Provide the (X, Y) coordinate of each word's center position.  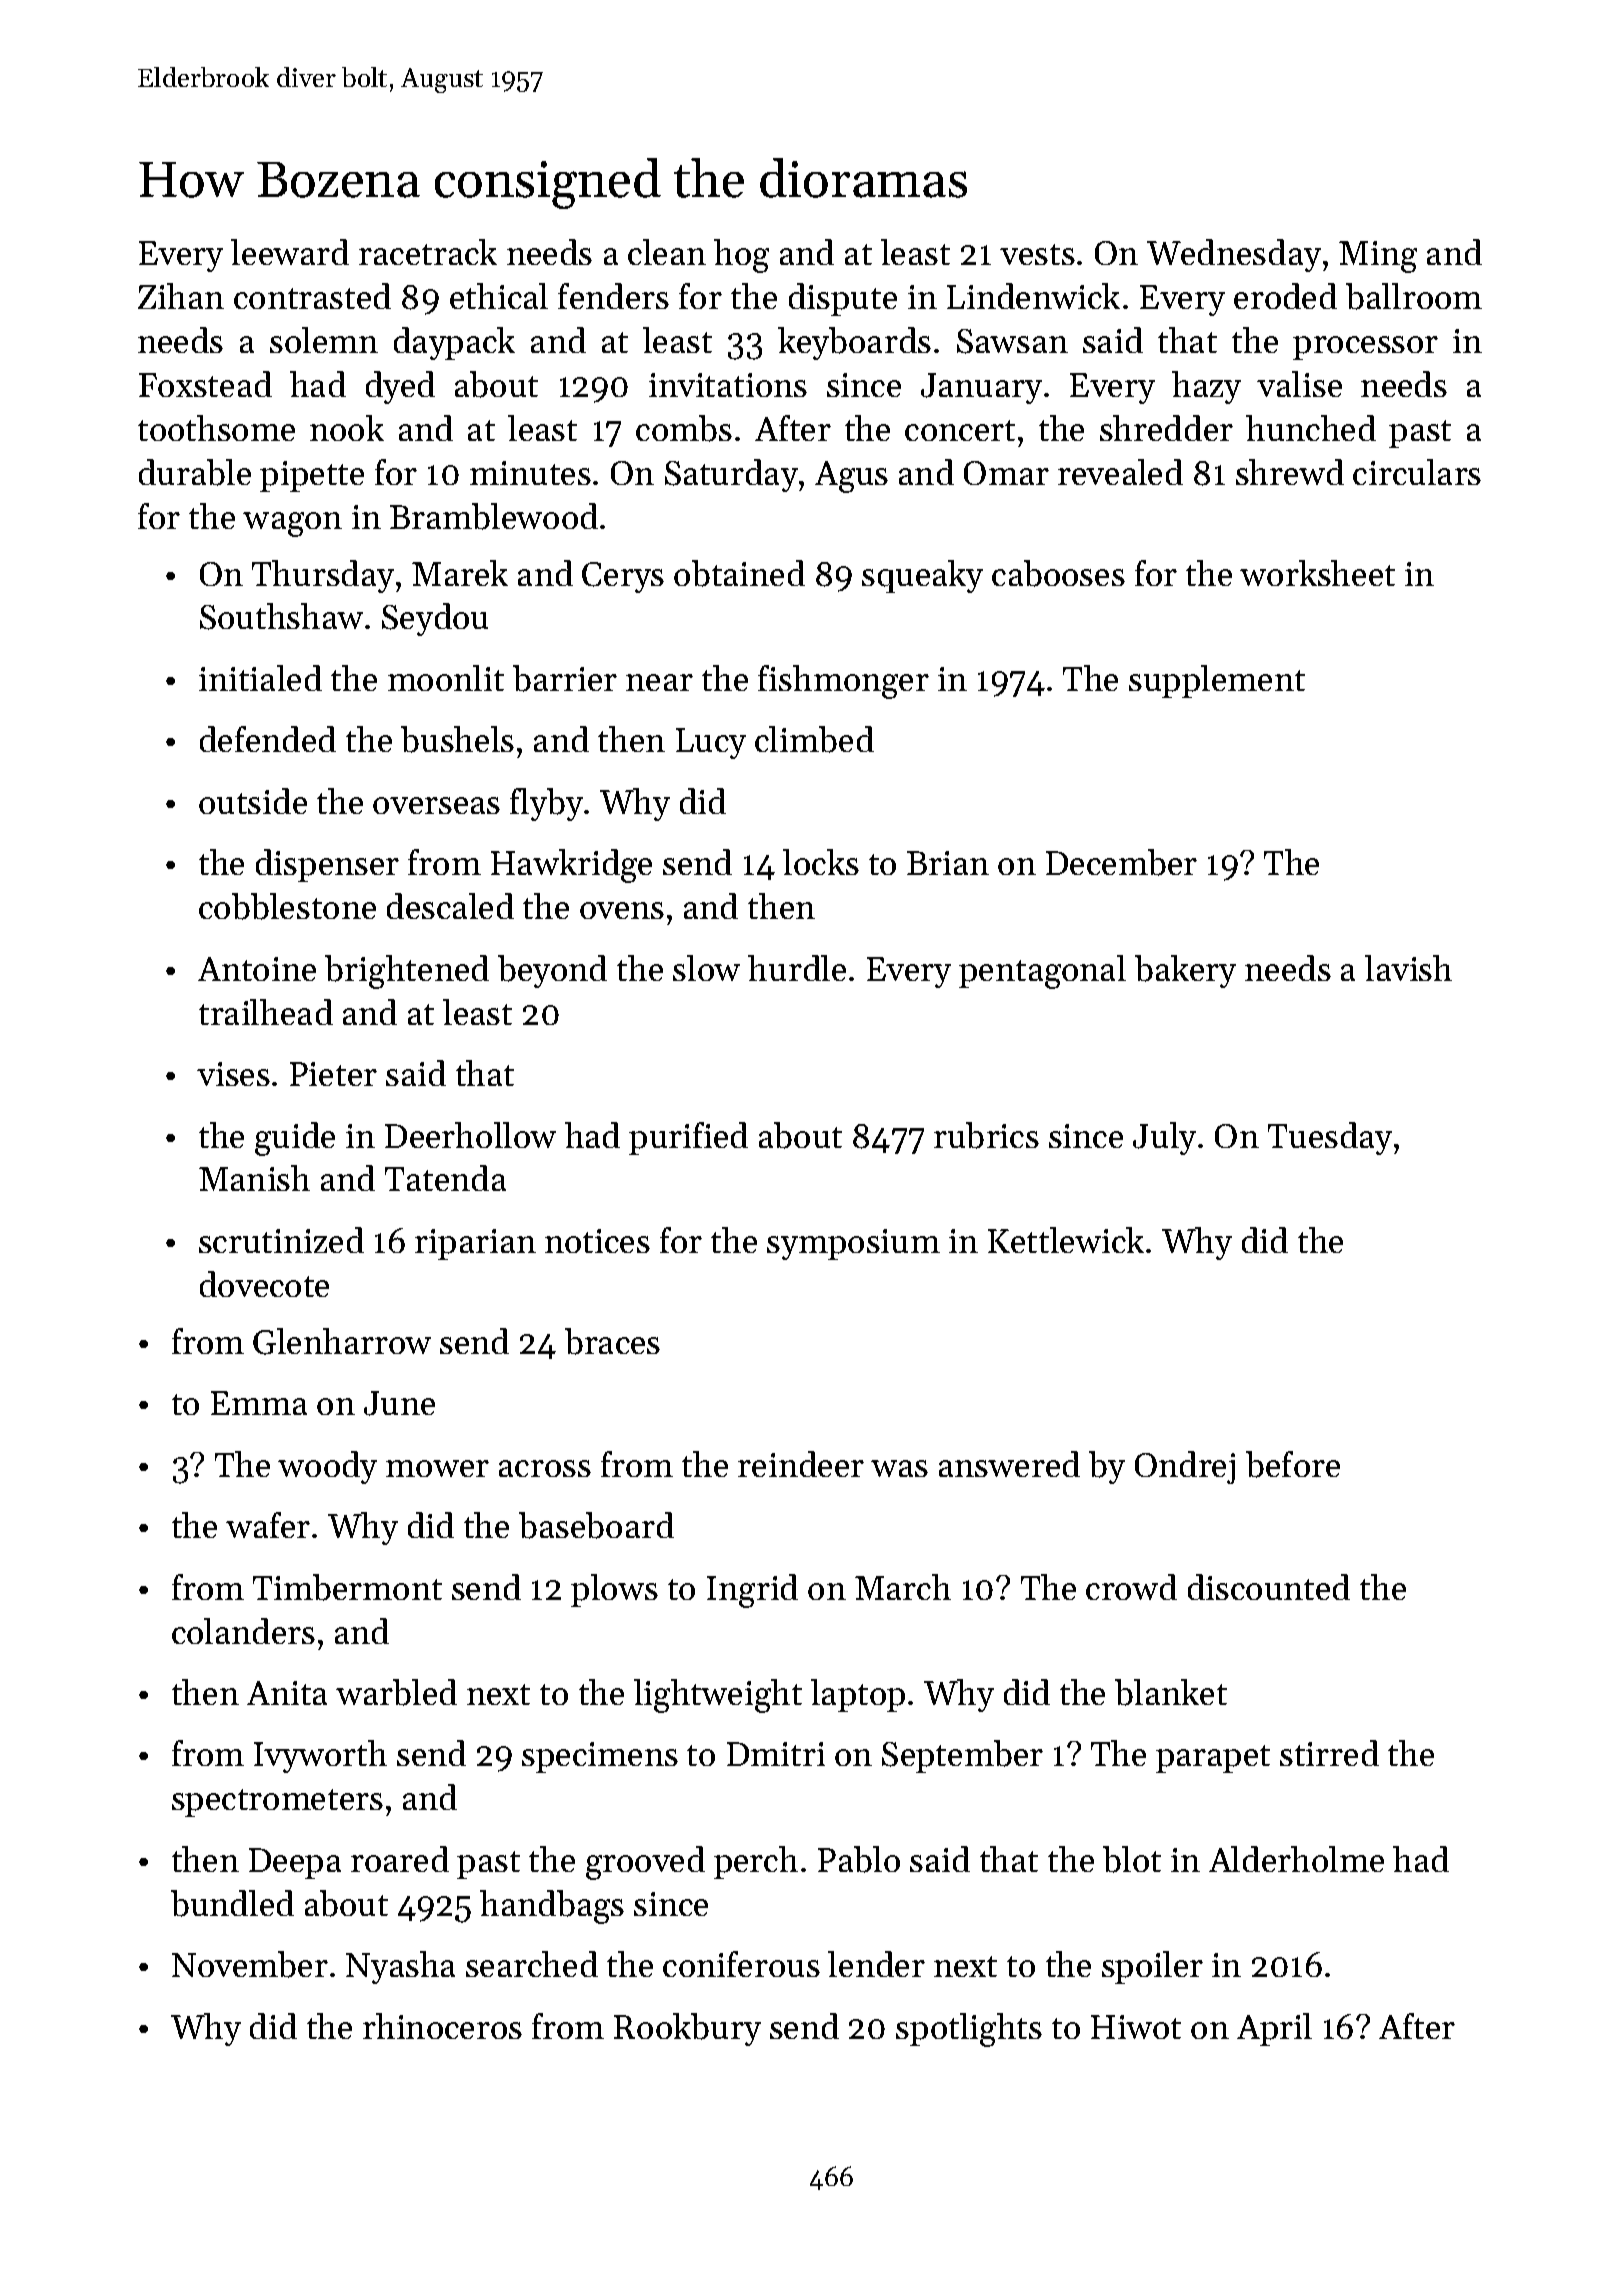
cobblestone (287, 906)
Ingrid (752, 1591)
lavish (1408, 968)
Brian (948, 863)
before (1293, 1464)
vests (1037, 254)
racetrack (428, 252)
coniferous (741, 1964)
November (250, 1964)
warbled (396, 1692)
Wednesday (1234, 255)
